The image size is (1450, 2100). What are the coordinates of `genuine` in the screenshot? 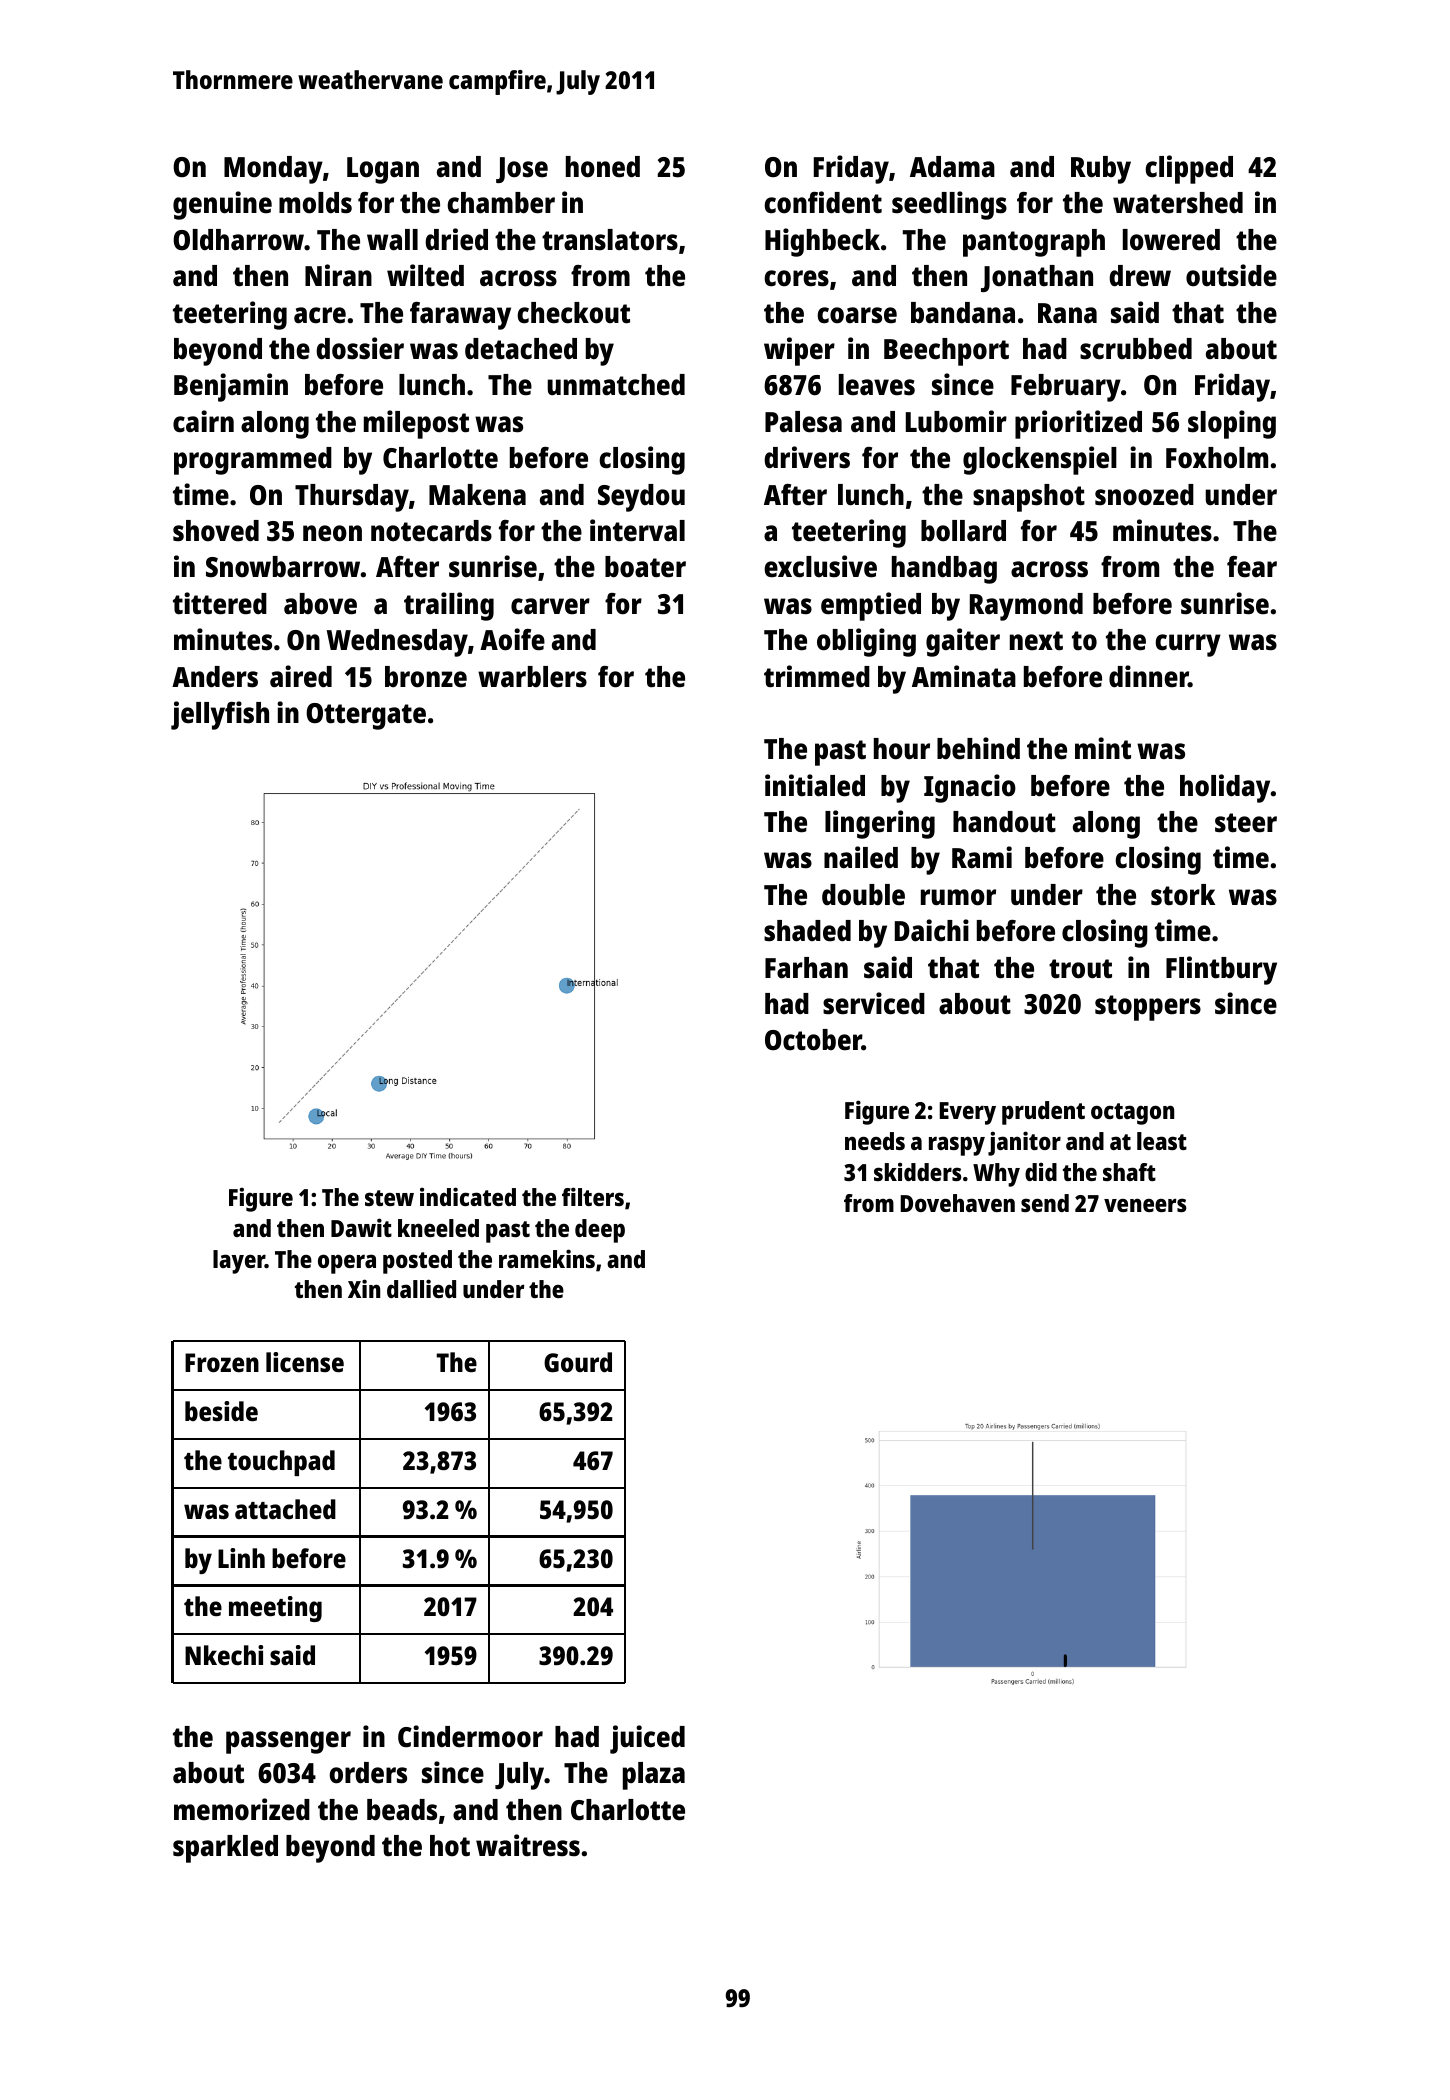 It's located at (222, 205).
